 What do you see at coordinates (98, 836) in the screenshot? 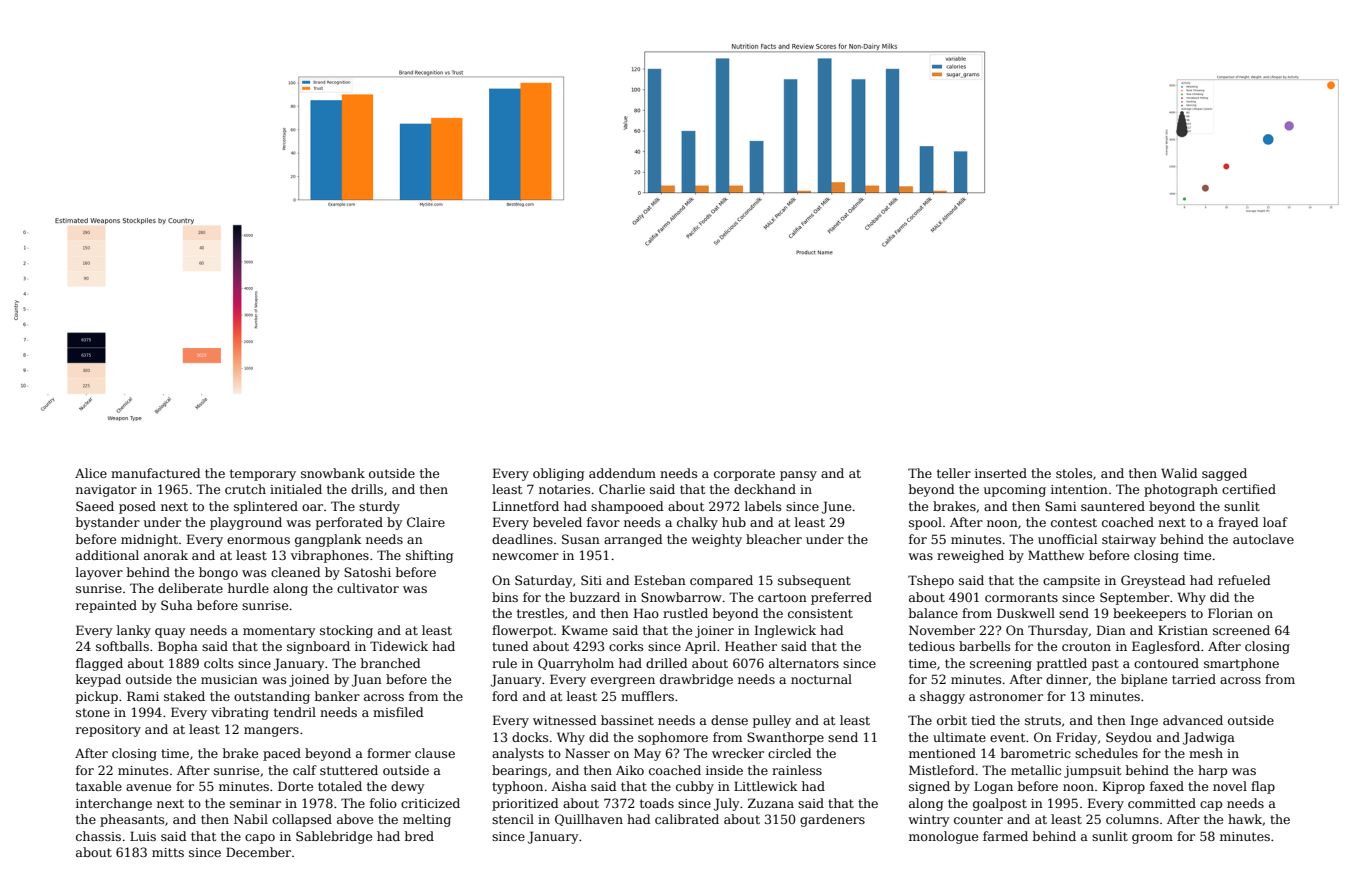
I see `chassis` at bounding box center [98, 836].
